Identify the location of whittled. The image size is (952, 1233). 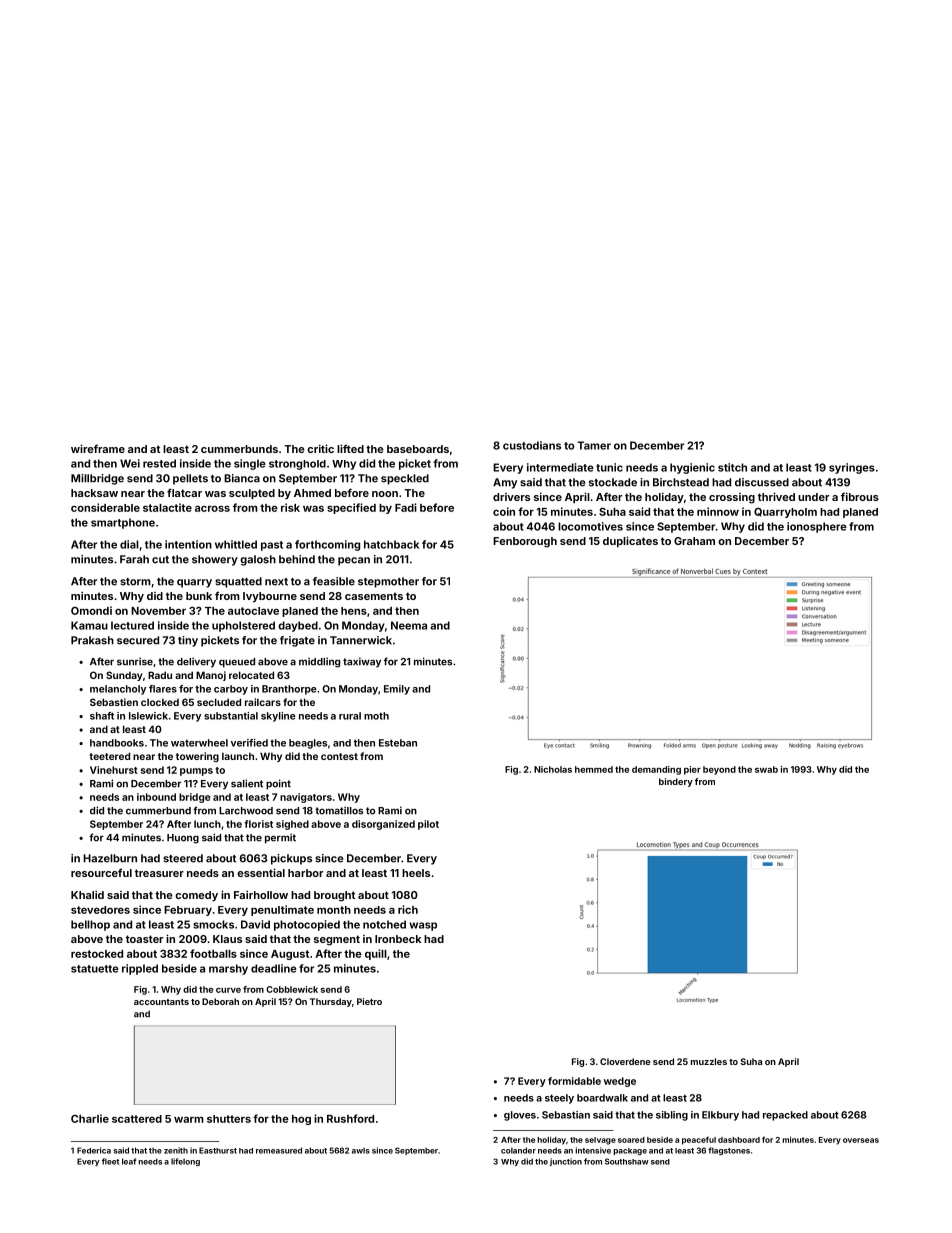
(236, 544).
